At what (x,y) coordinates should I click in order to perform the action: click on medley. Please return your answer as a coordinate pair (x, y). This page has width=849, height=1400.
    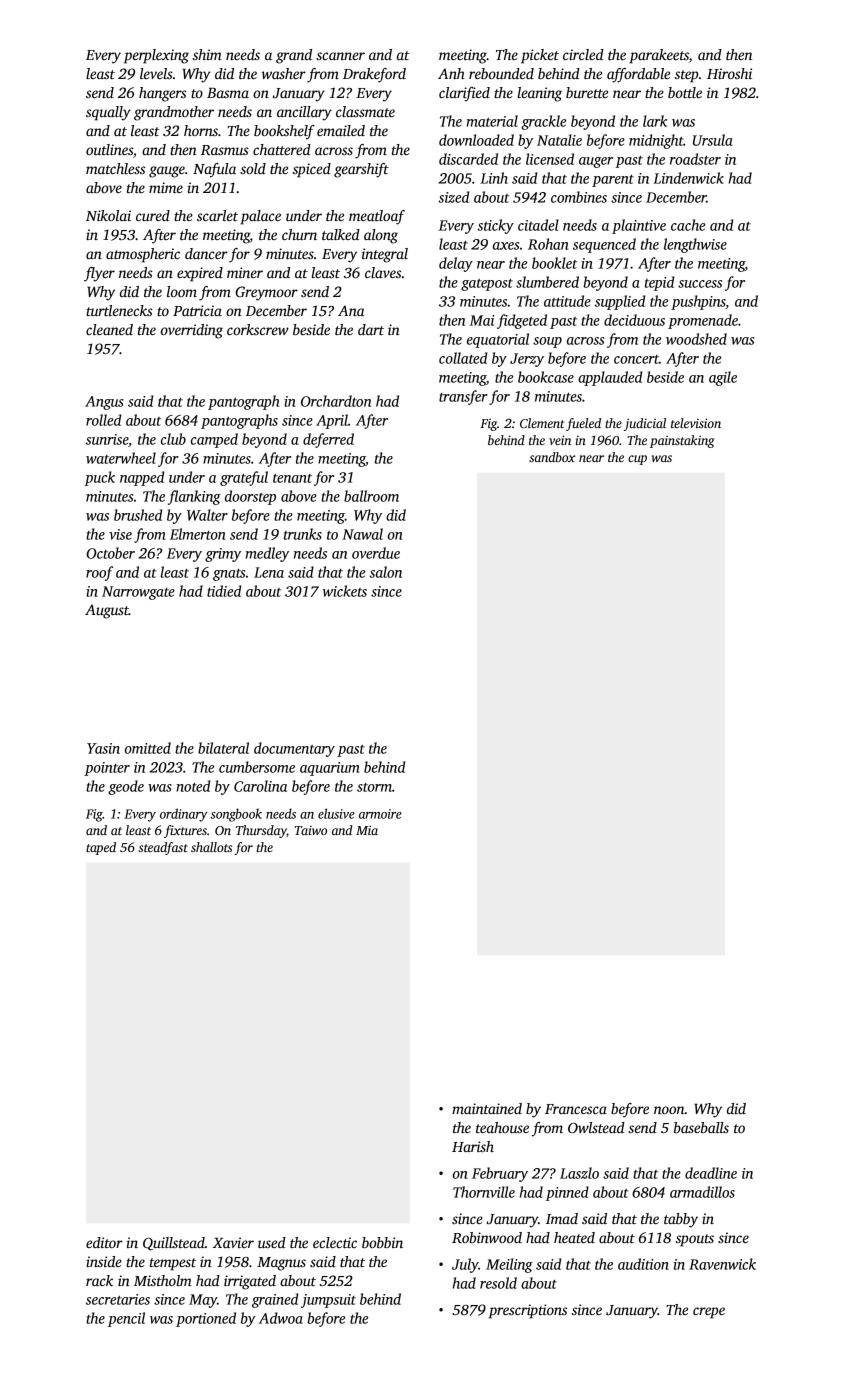
    Looking at the image, I should click on (267, 554).
